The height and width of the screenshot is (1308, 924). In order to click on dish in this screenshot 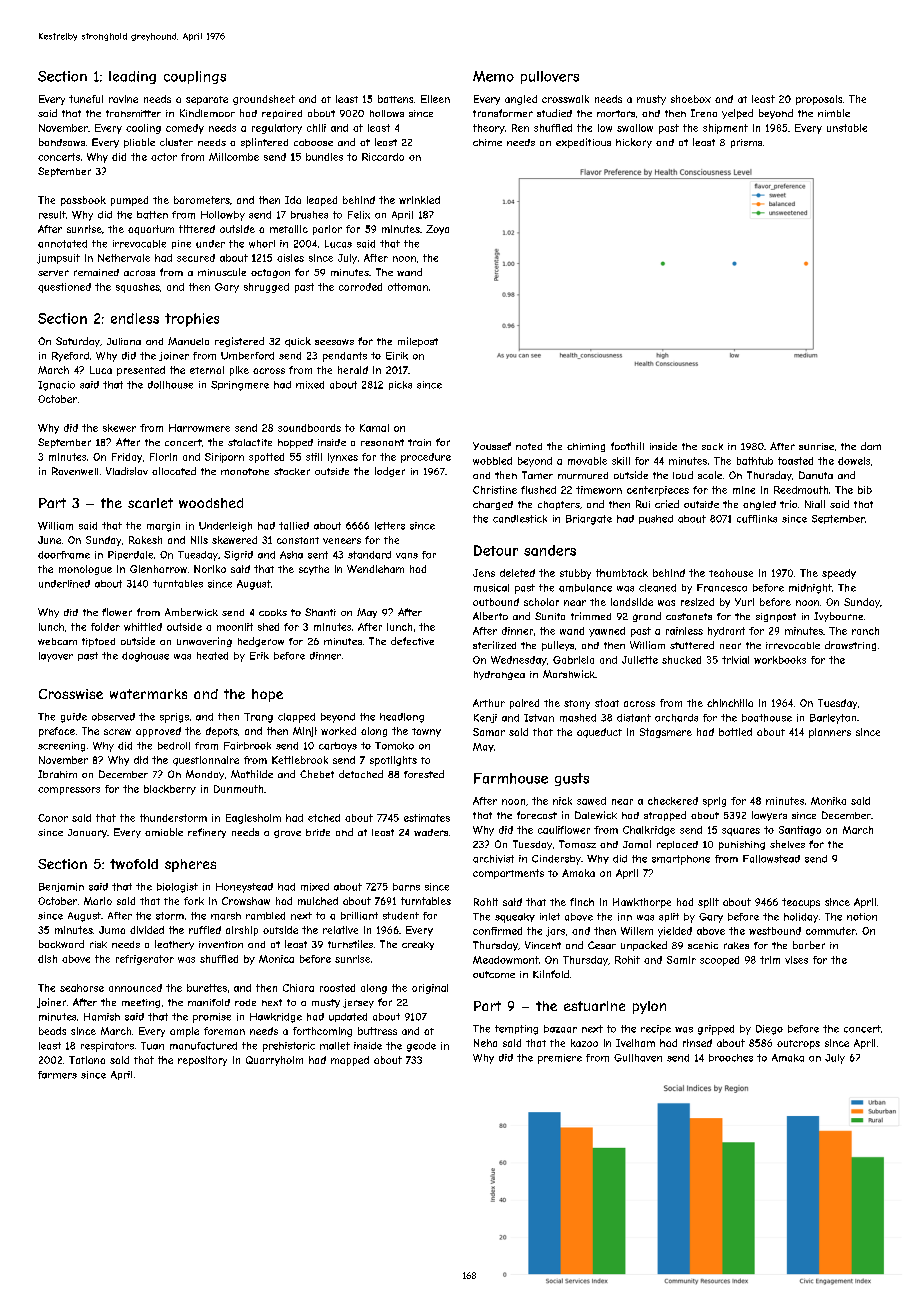, I will do `click(47, 959)`.
